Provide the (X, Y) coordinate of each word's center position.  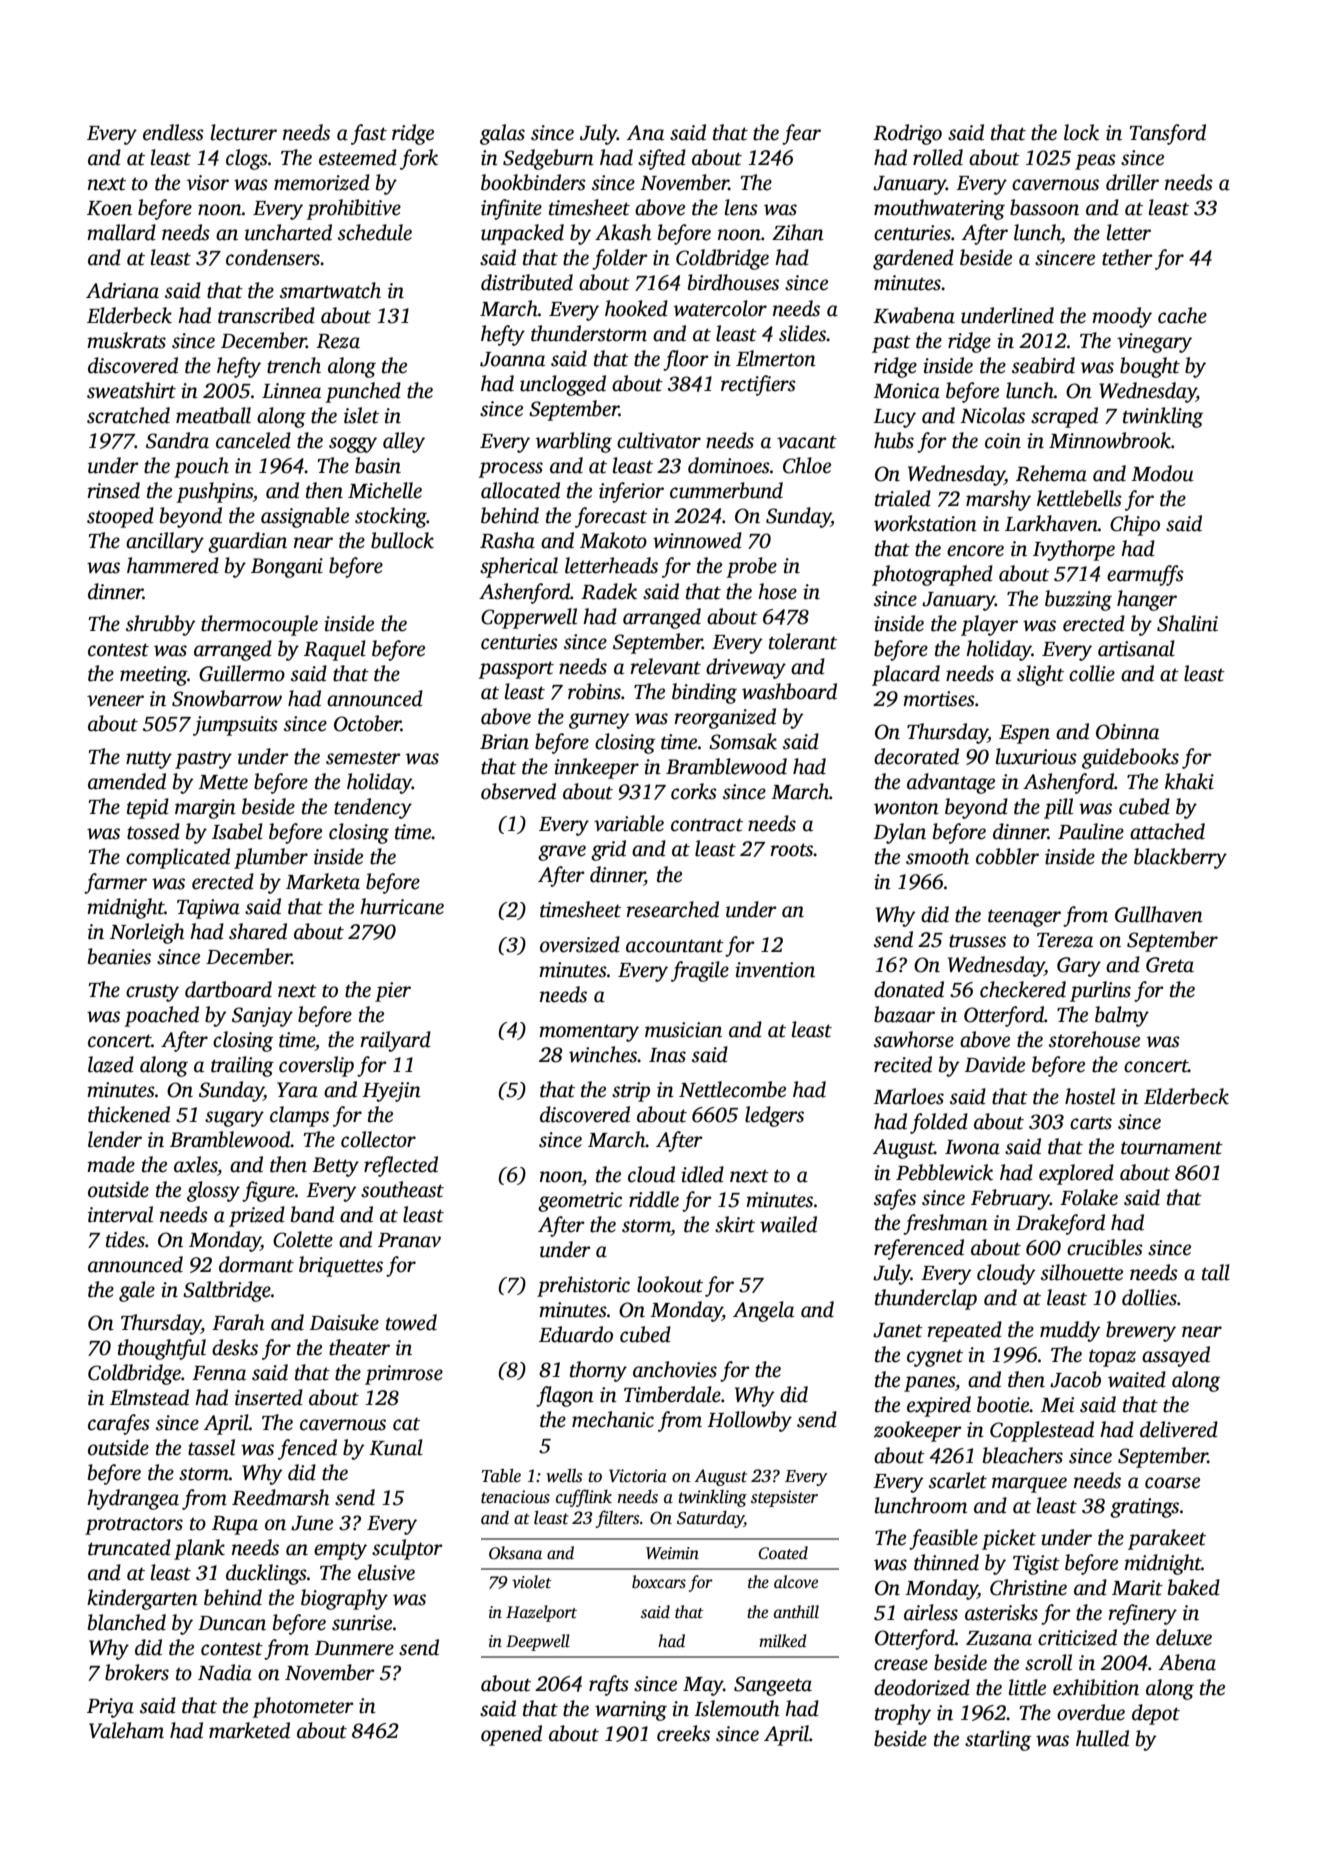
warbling (574, 442)
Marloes (908, 1096)
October (367, 723)
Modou (1162, 473)
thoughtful (162, 1349)
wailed (788, 1224)
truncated (129, 1547)
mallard (121, 232)
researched (673, 909)
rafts (609, 1685)
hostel (1090, 1096)
